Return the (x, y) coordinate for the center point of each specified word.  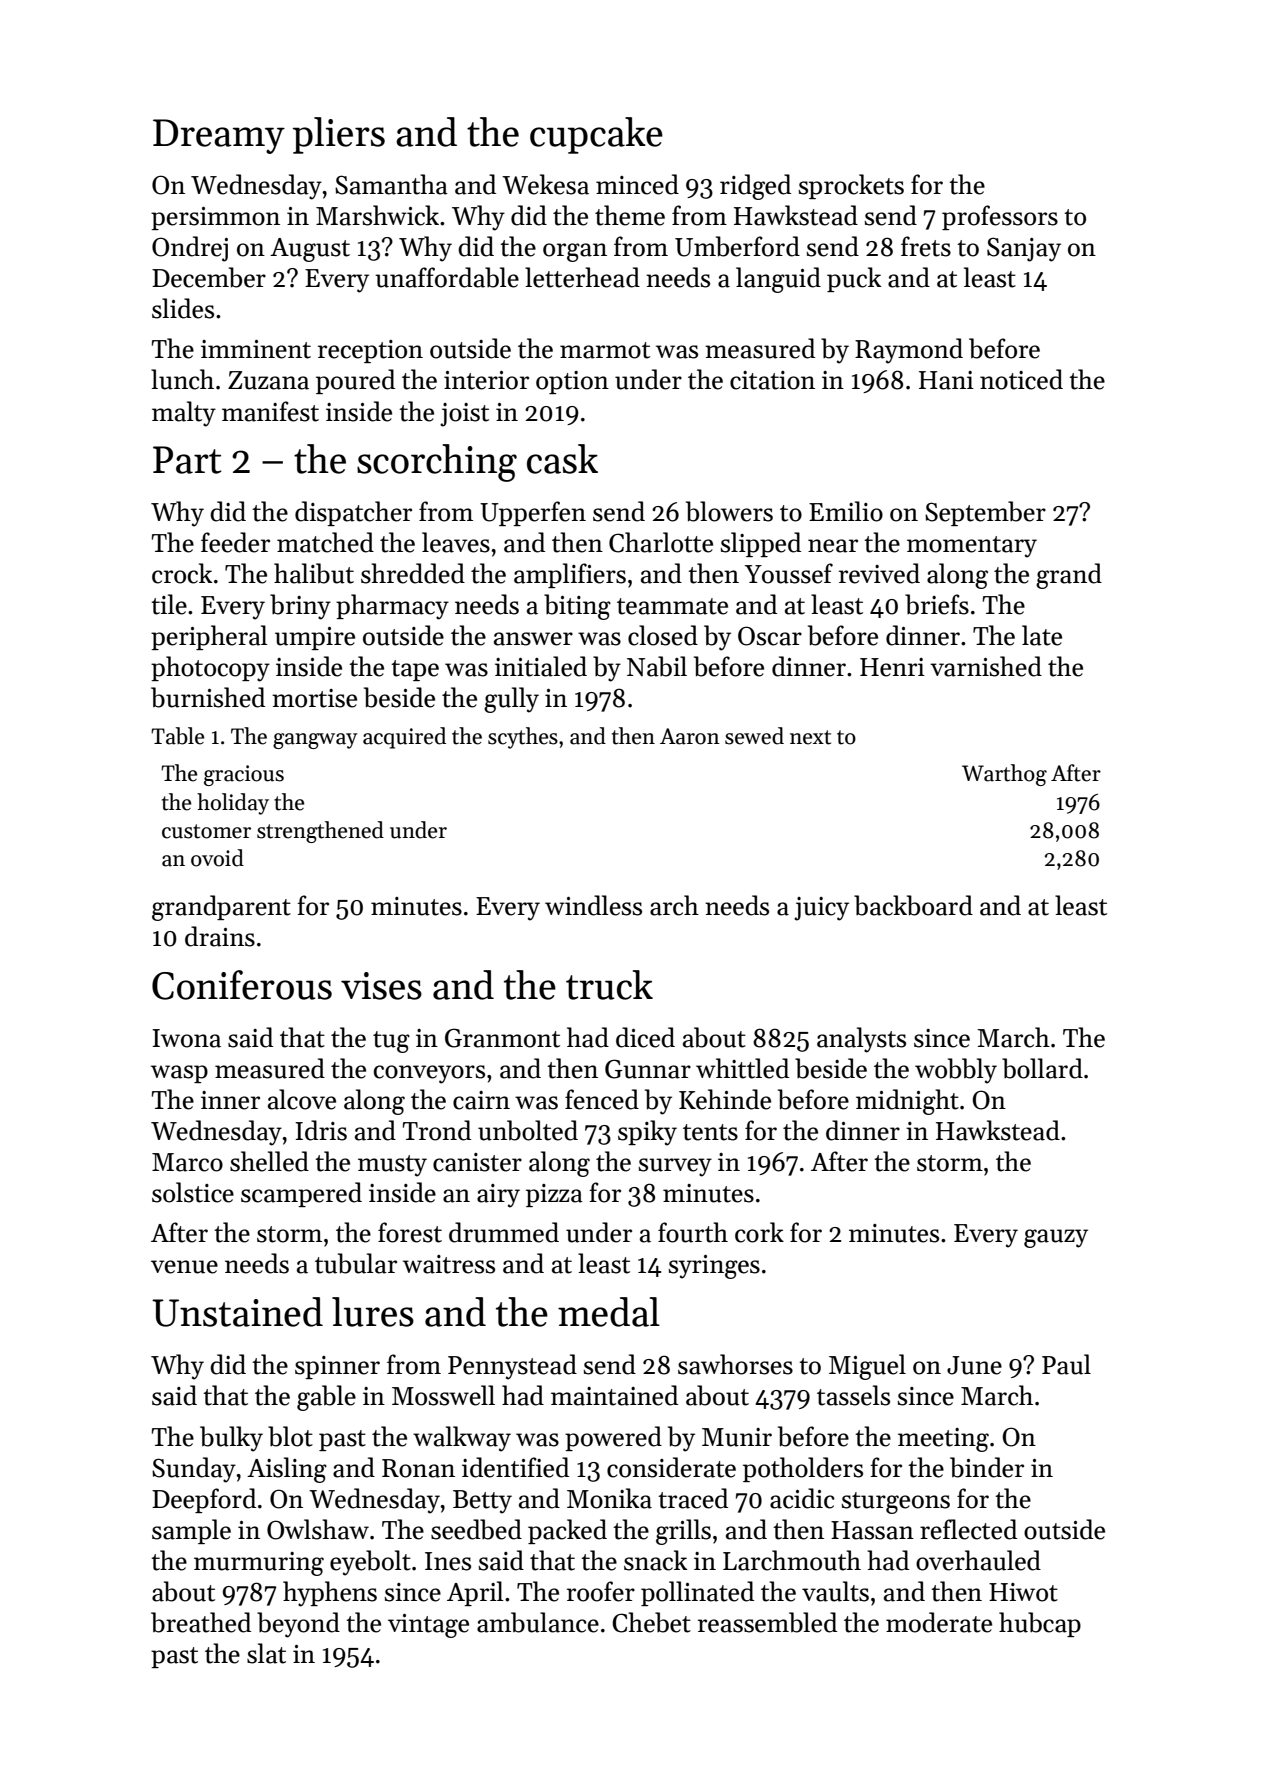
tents (710, 1132)
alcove (302, 1099)
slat (266, 1653)
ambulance (538, 1622)
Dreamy (219, 136)
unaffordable (447, 277)
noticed (1021, 379)
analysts (861, 1040)
